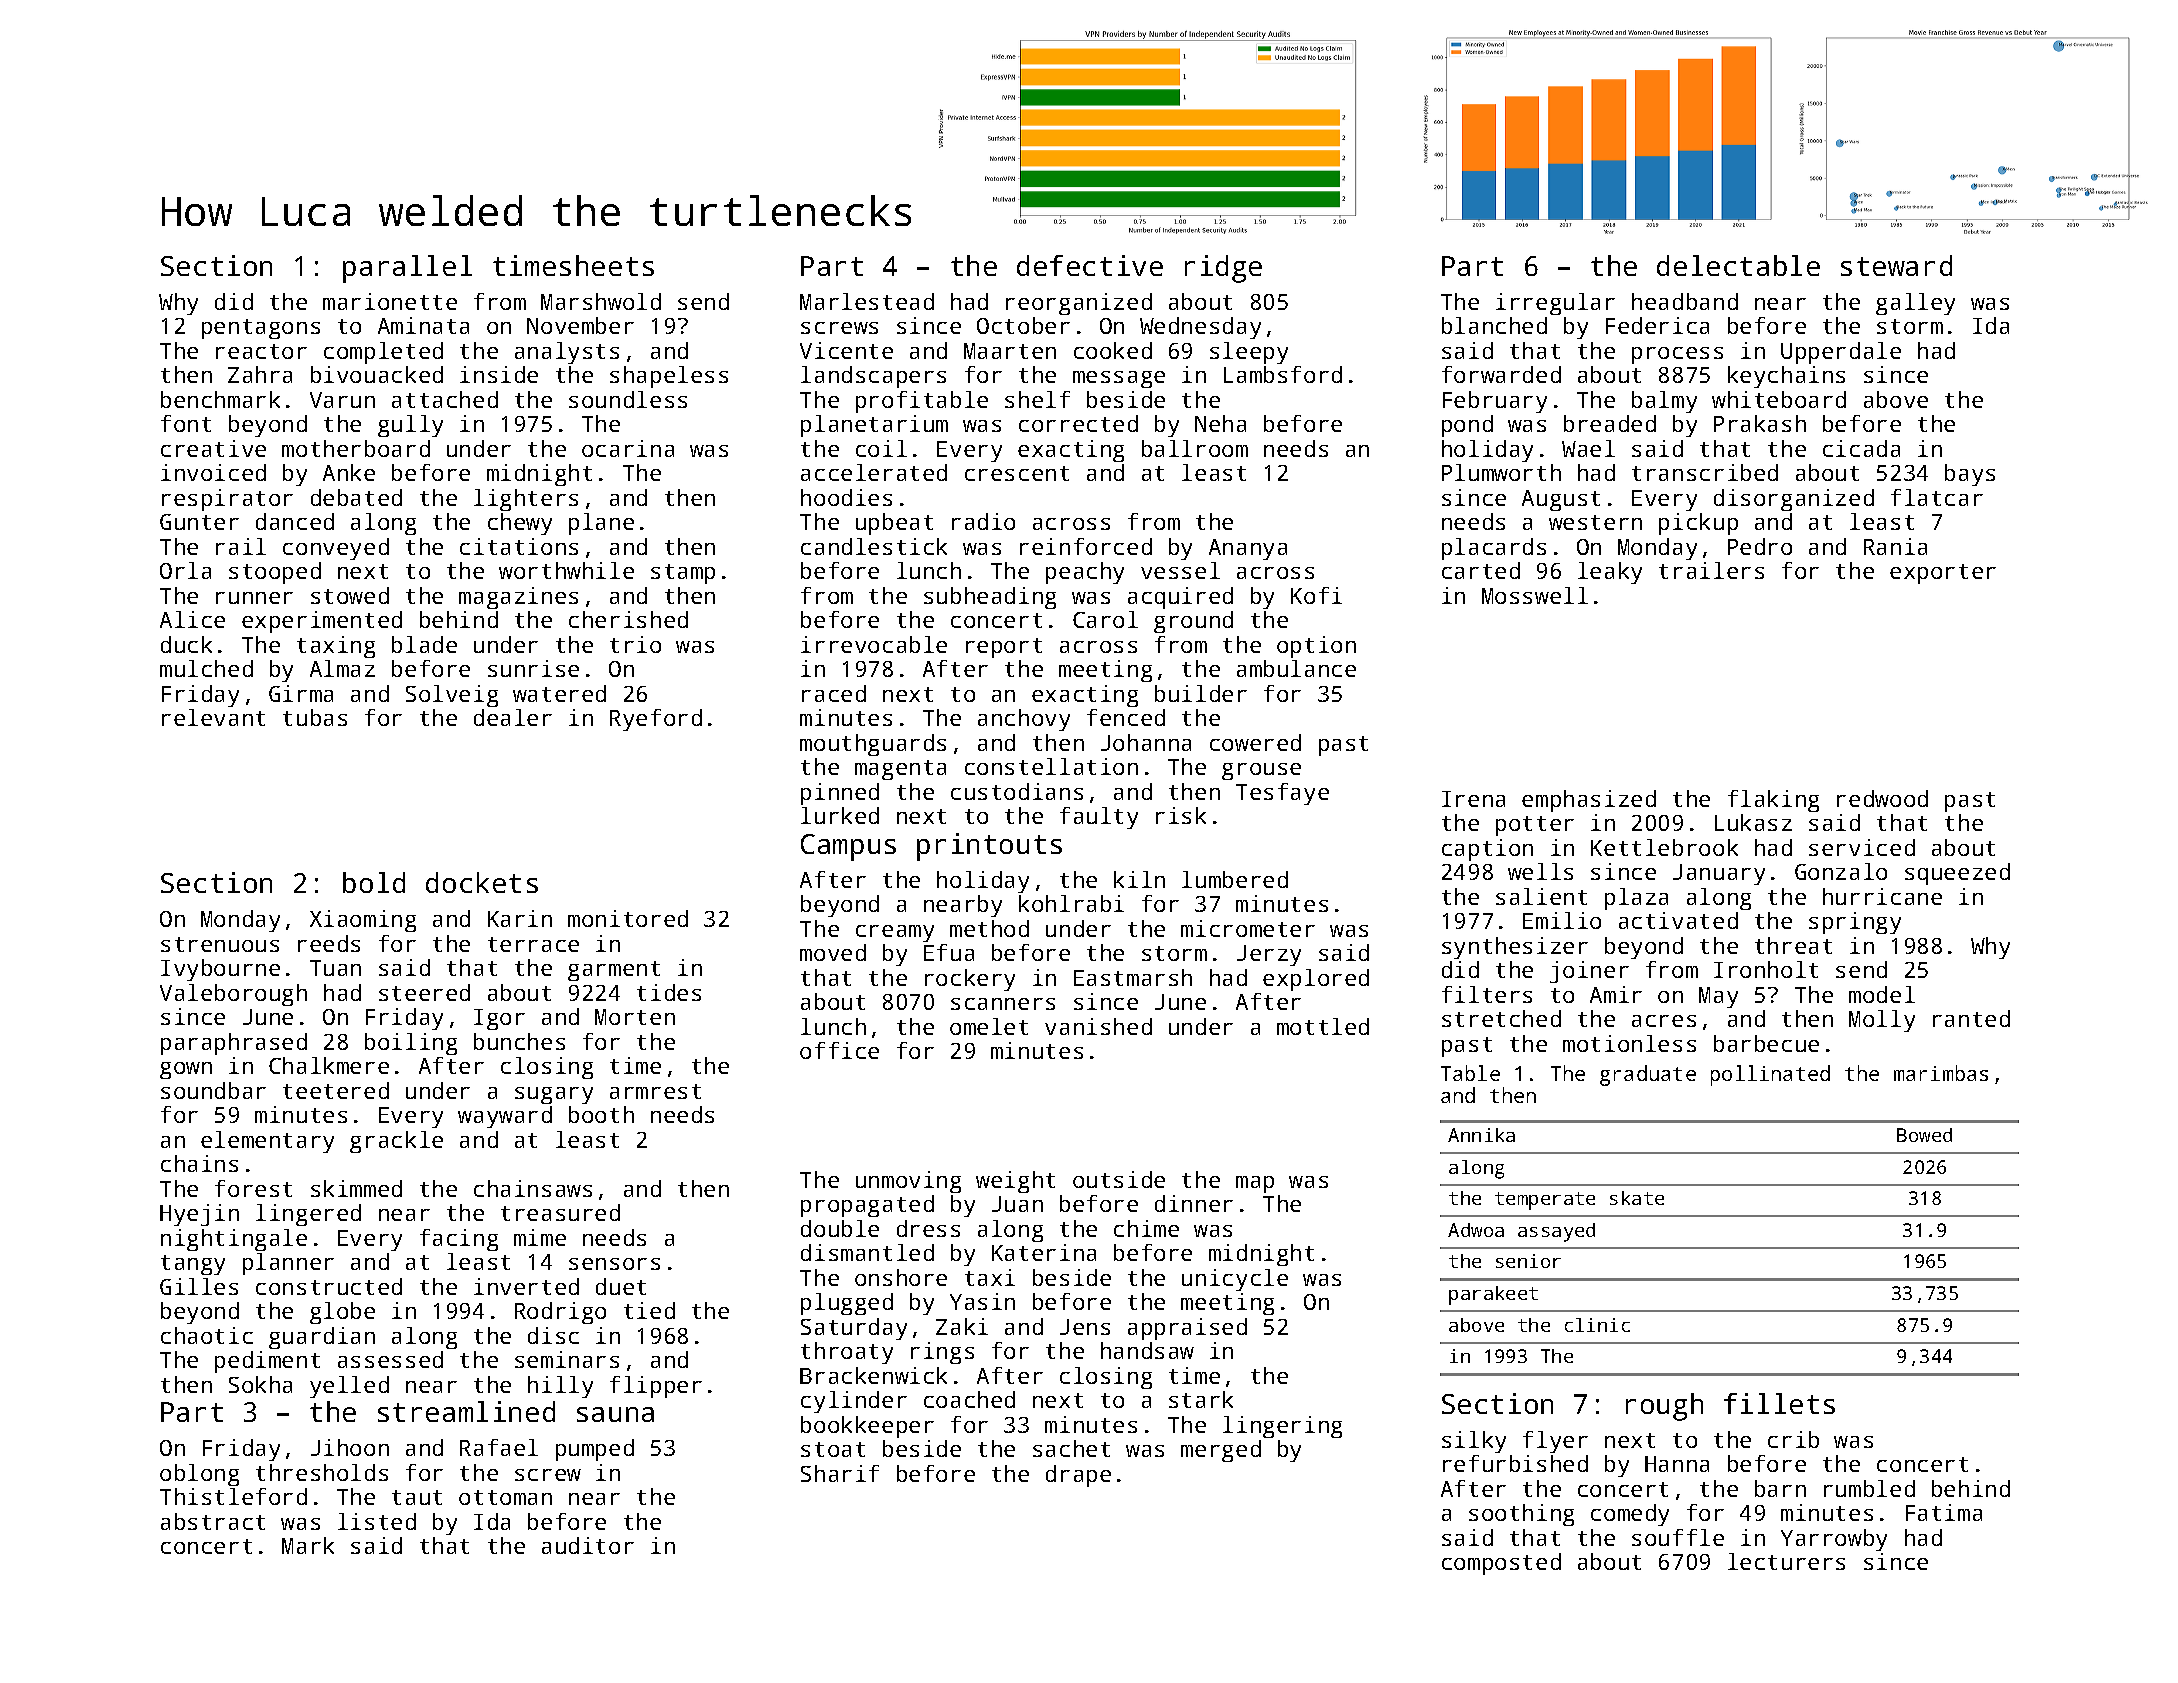  What do you see at coordinates (1943, 574) in the page?
I see `exporter` at bounding box center [1943, 574].
